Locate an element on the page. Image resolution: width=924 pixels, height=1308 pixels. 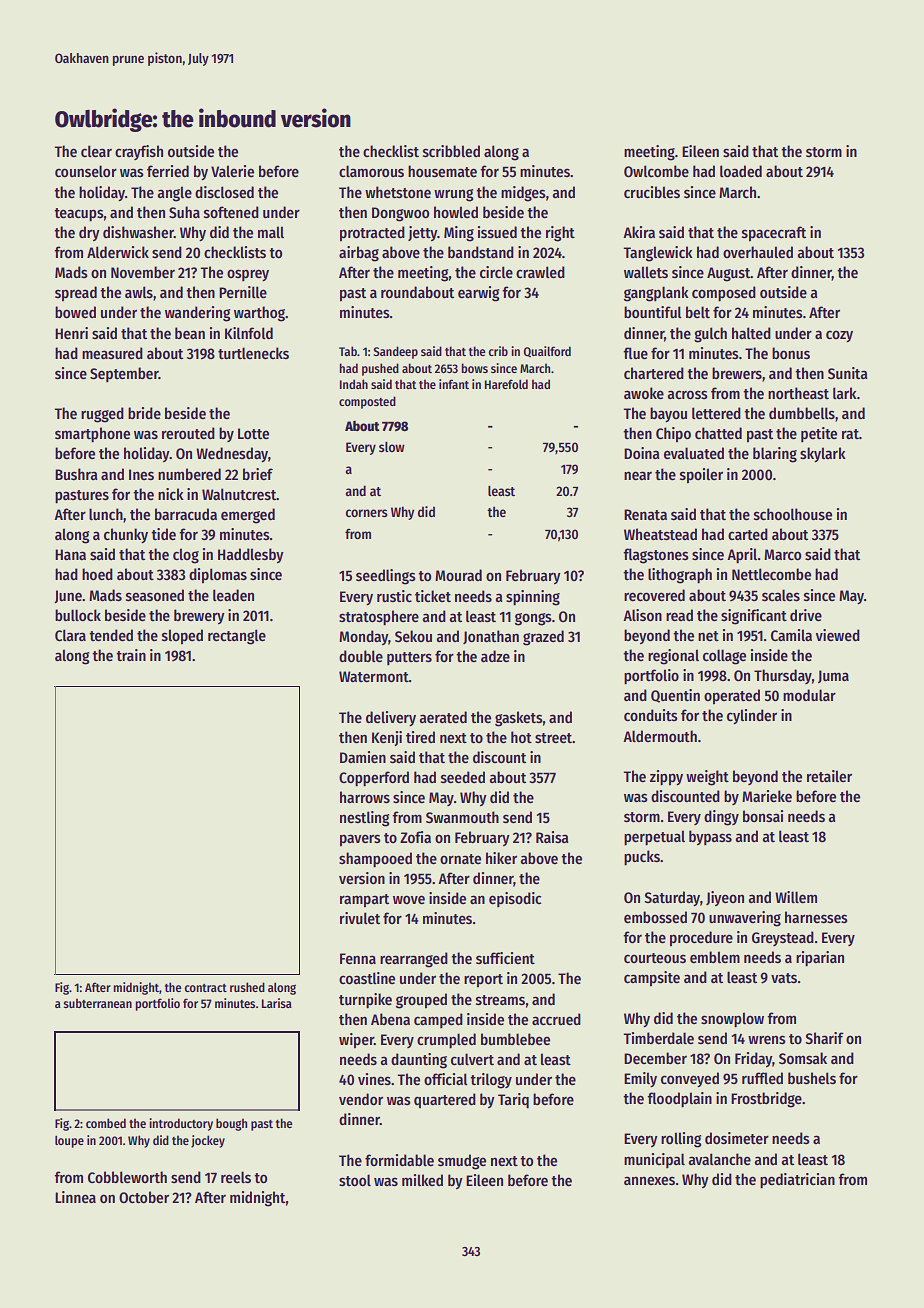
loaded is located at coordinates (741, 171).
